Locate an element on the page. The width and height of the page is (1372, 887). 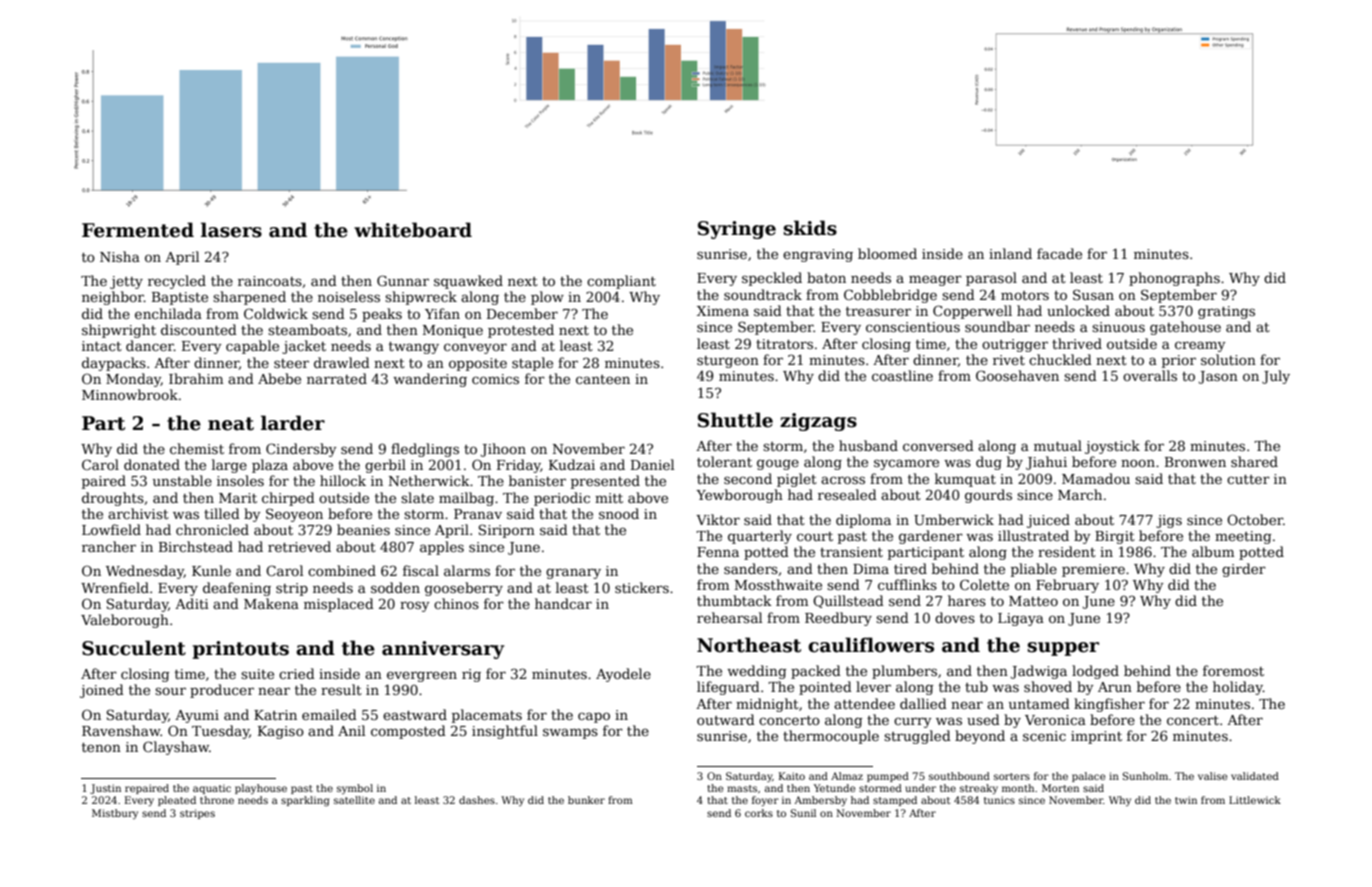
Fermented is located at coordinates (138, 230).
